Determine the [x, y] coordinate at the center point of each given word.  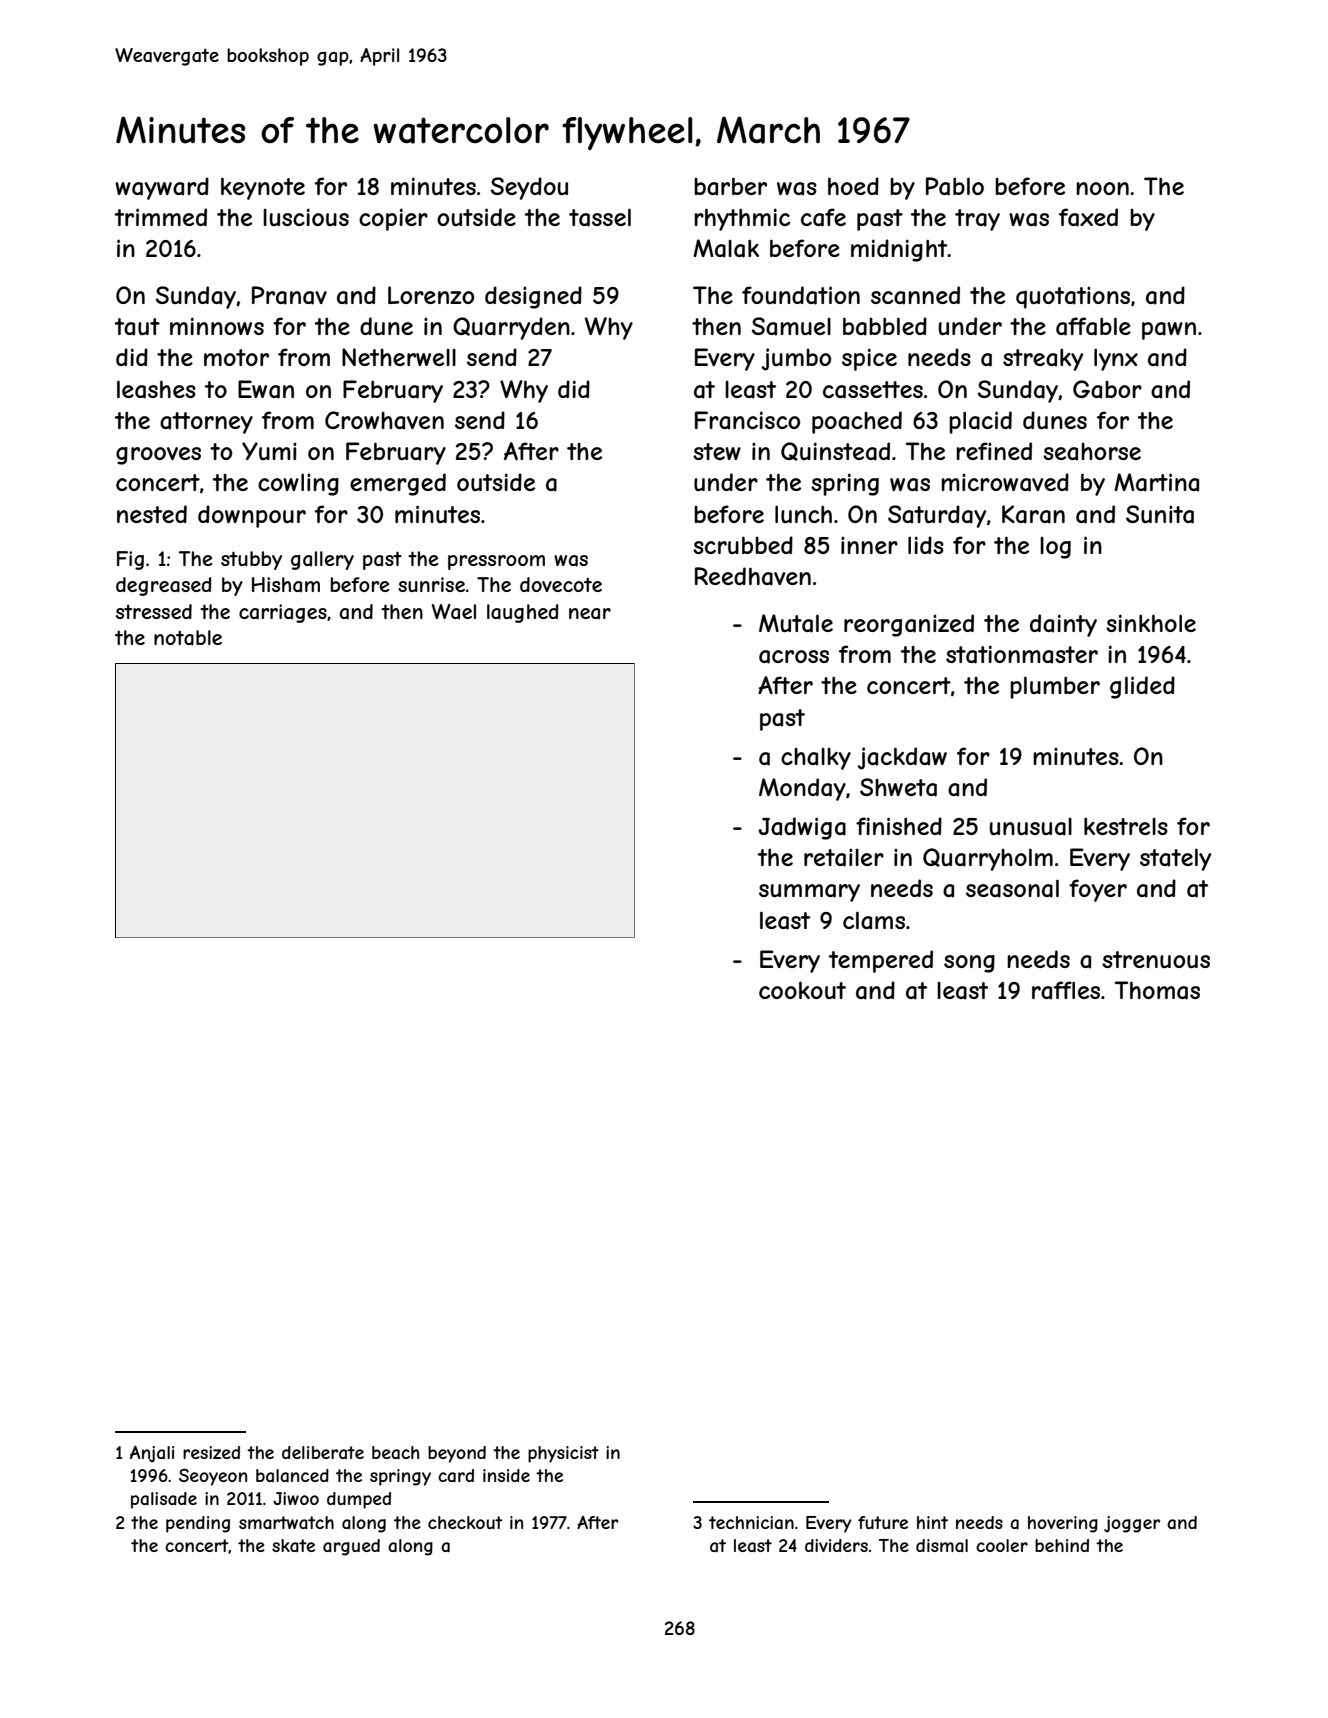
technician [751, 1522]
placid [980, 422]
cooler [1002, 1545]
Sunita [1160, 514]
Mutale [796, 623]
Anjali [152, 1454]
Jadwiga [802, 828]
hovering [1063, 1524]
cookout [802, 990]
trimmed [161, 217]
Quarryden [511, 328]
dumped [359, 1500]
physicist [563, 1454]
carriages [283, 613]
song [969, 964]
